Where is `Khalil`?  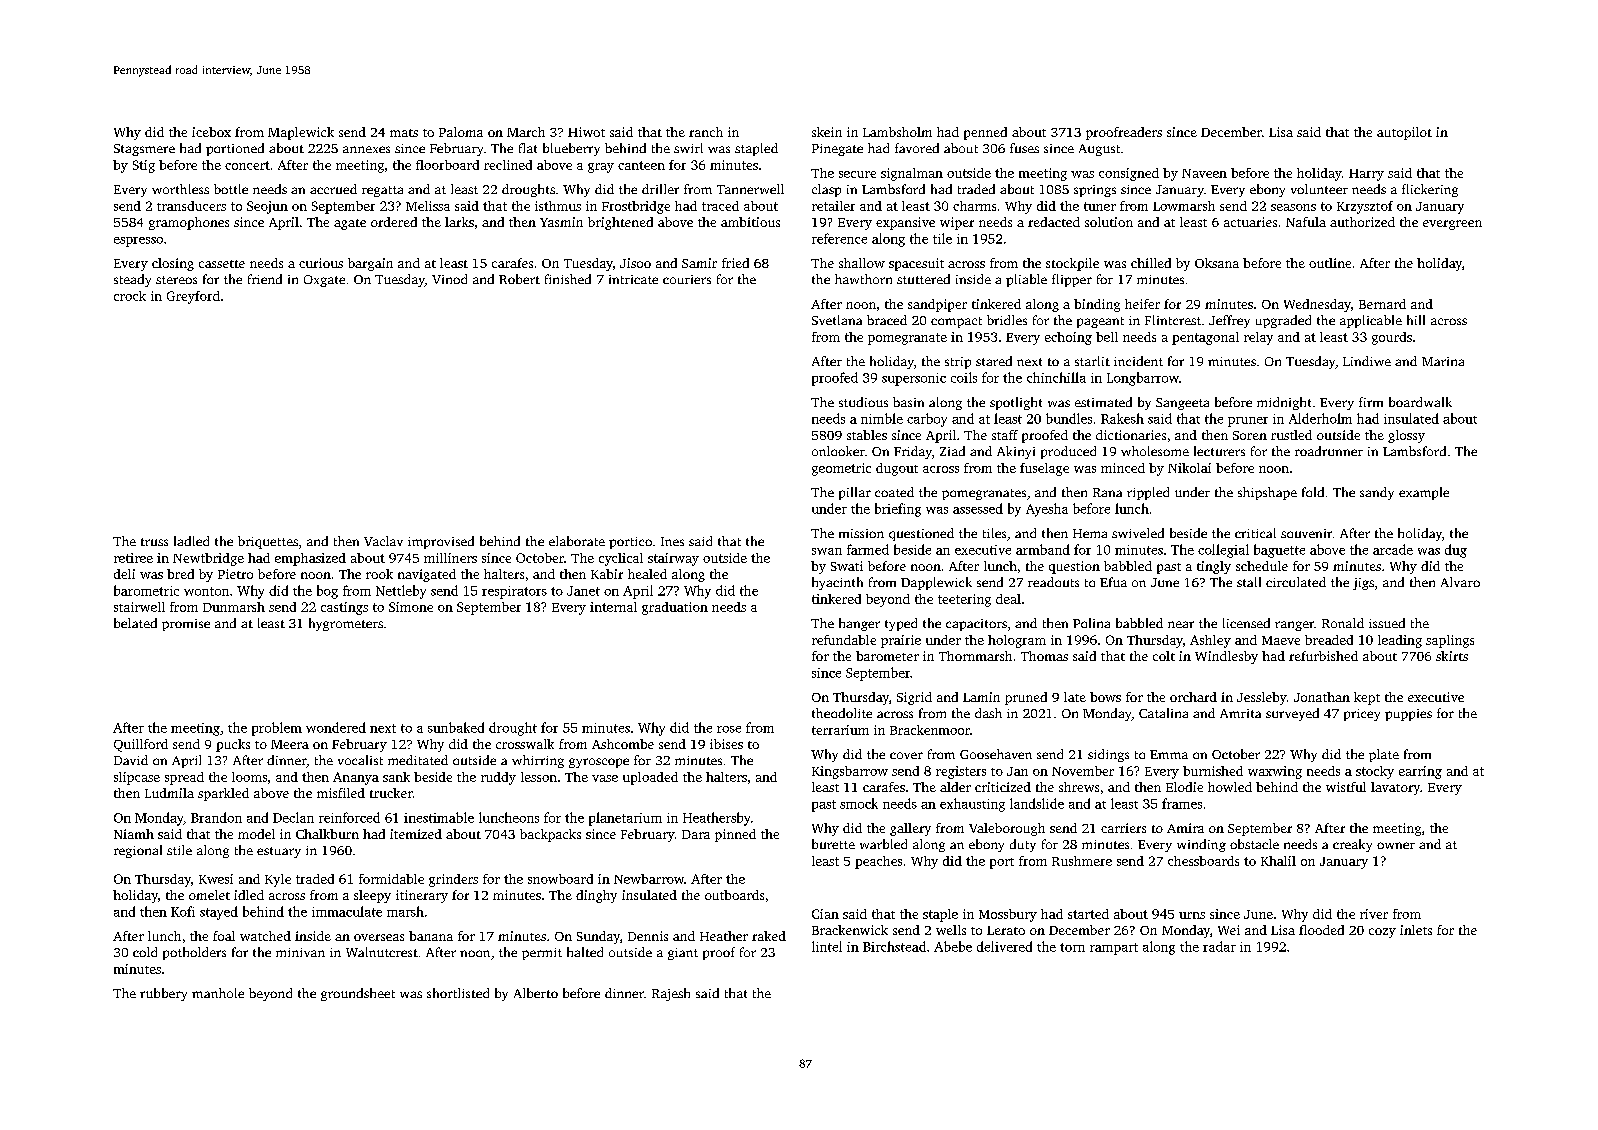 Khalil is located at coordinates (1278, 861).
